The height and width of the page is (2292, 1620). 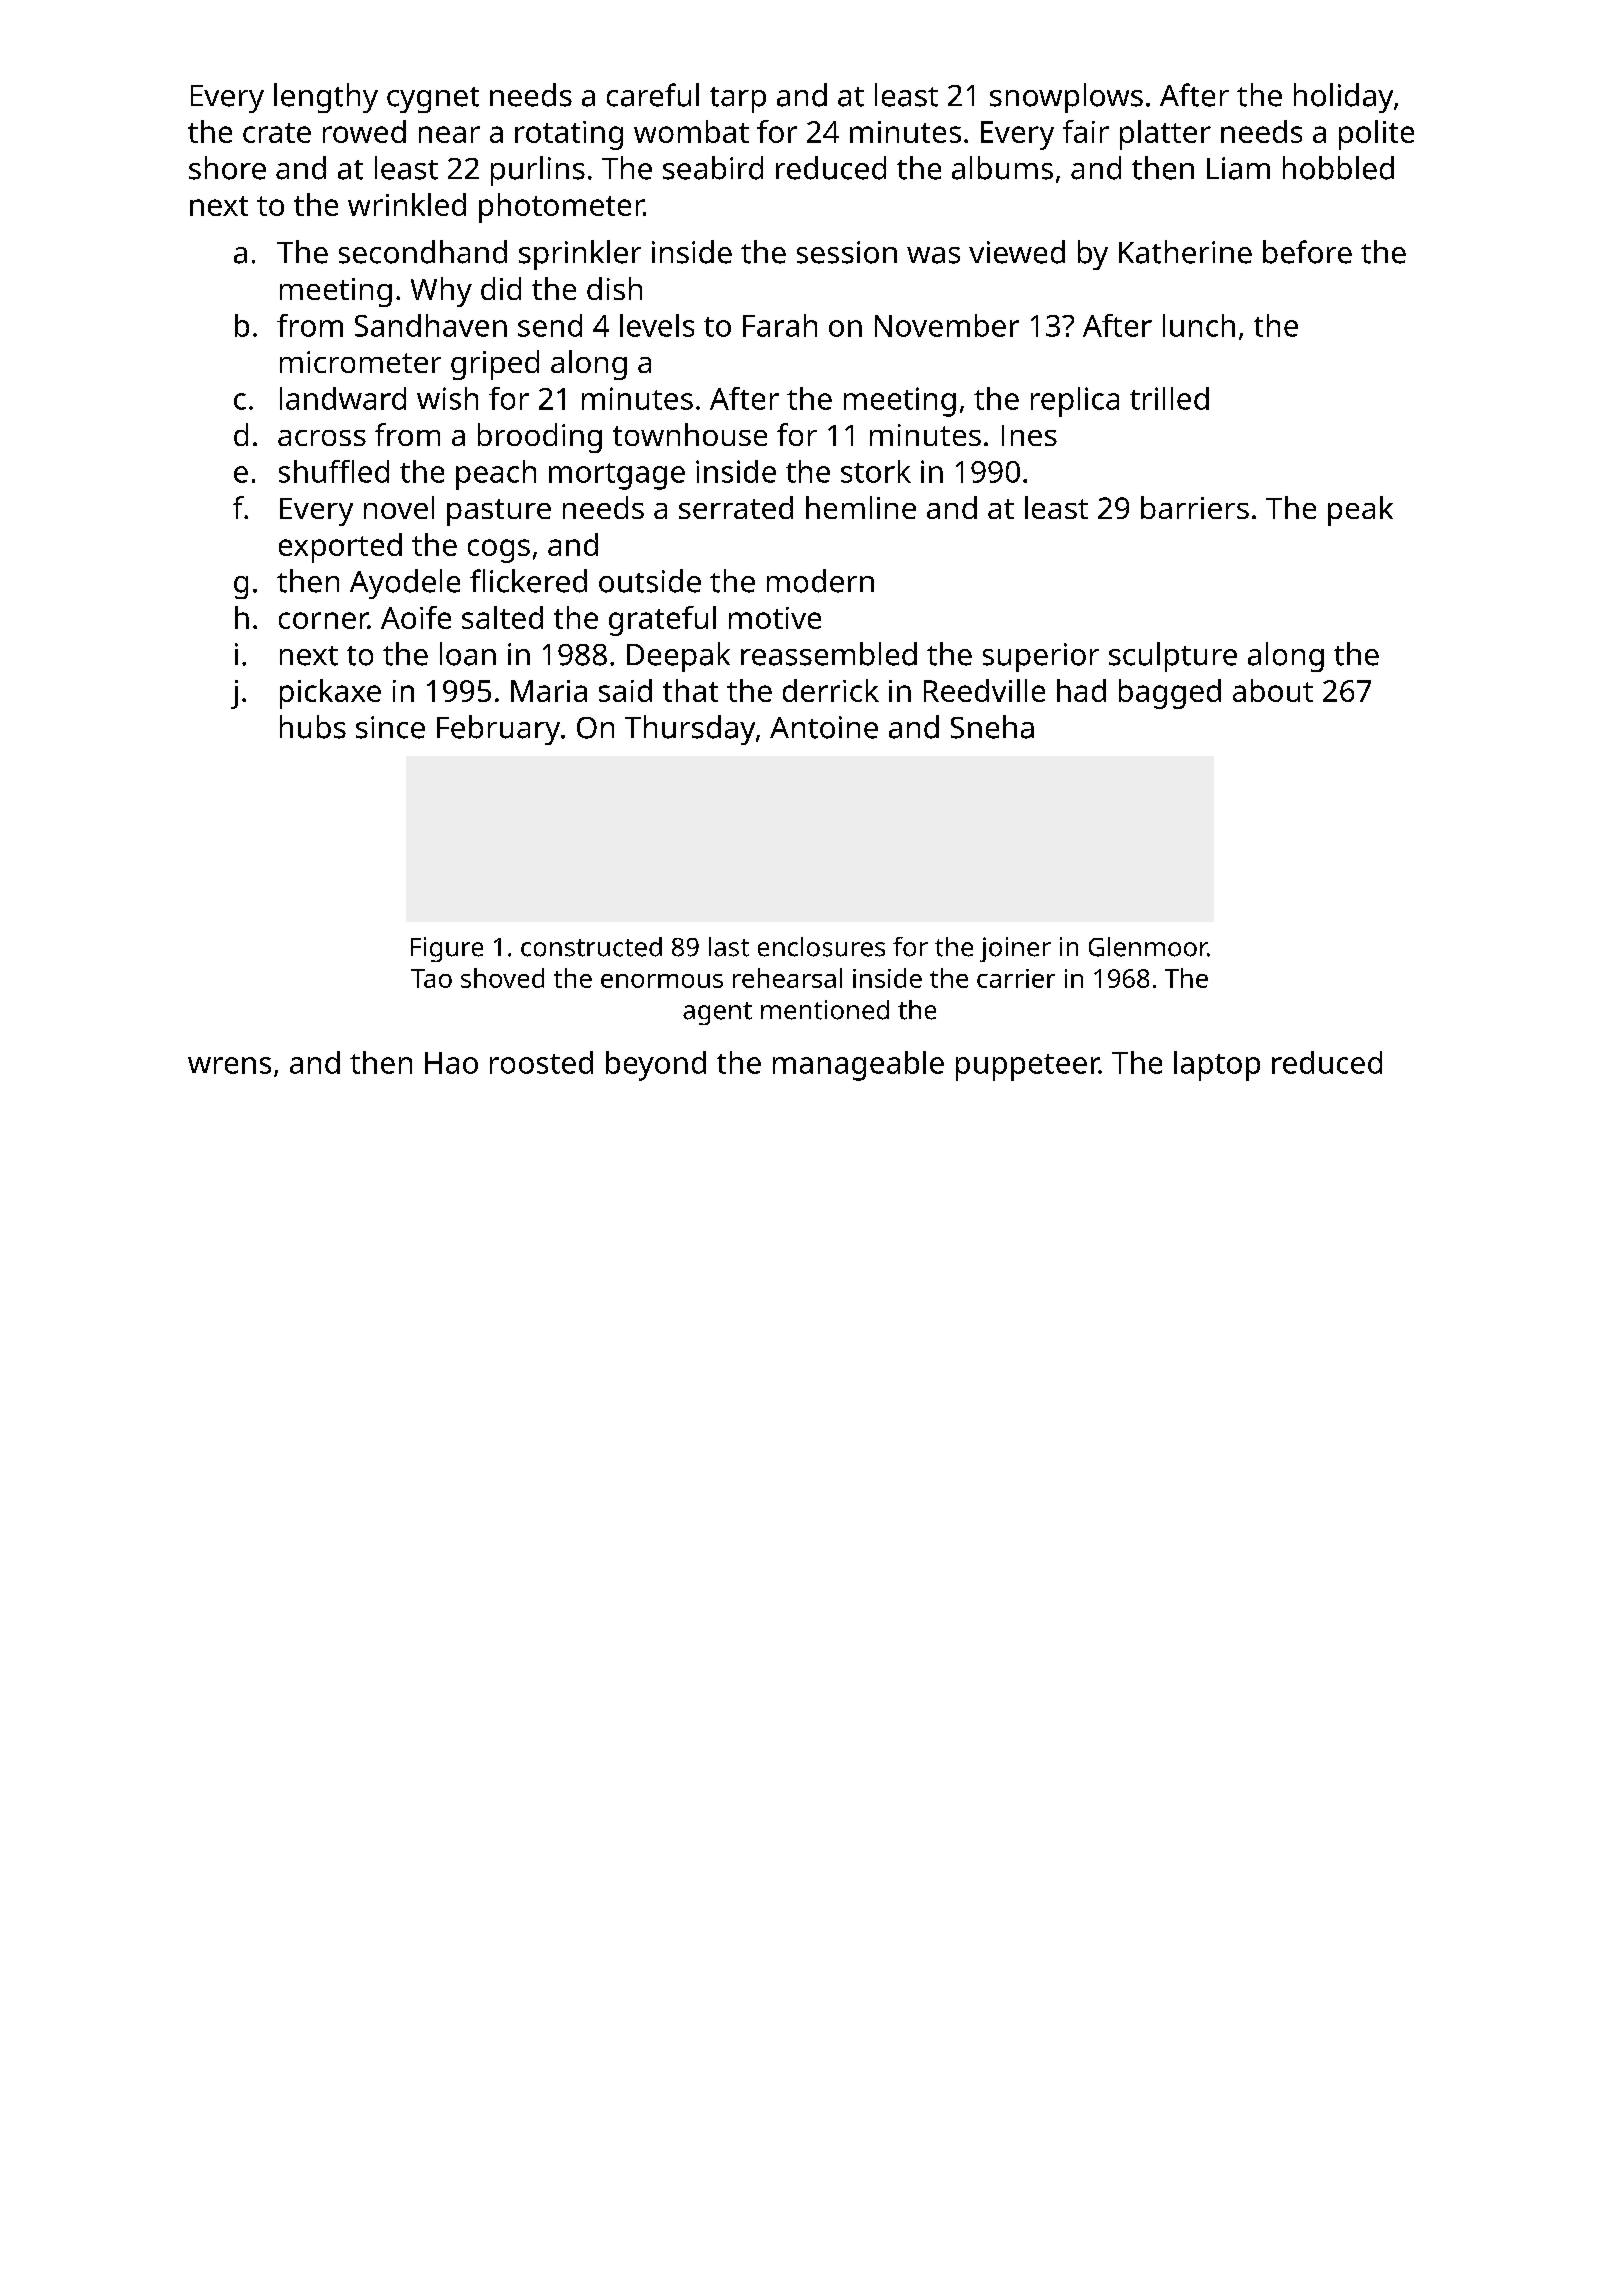 What do you see at coordinates (447, 949) in the page?
I see `Figure` at bounding box center [447, 949].
